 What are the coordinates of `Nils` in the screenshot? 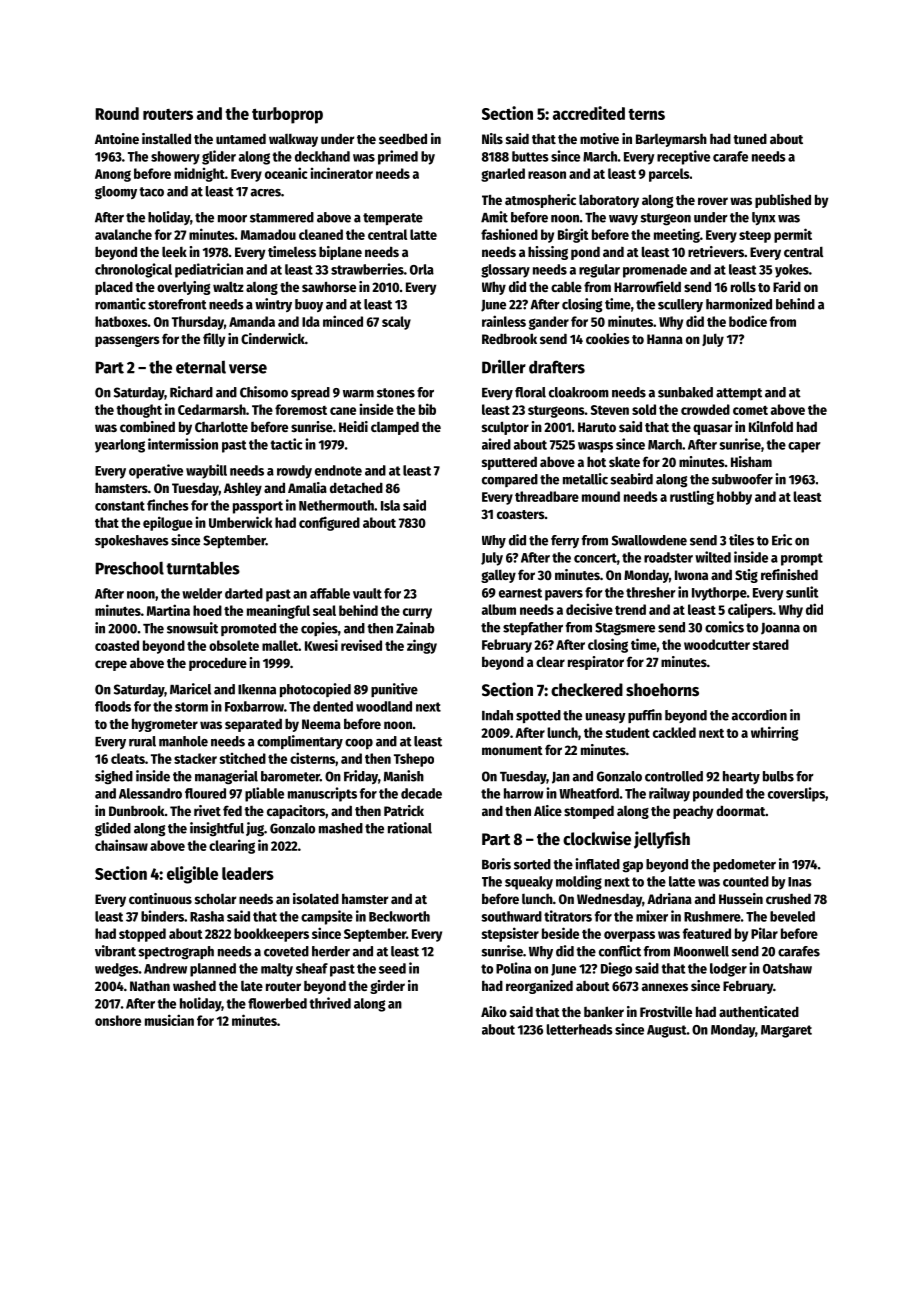 It's located at (492, 138).
